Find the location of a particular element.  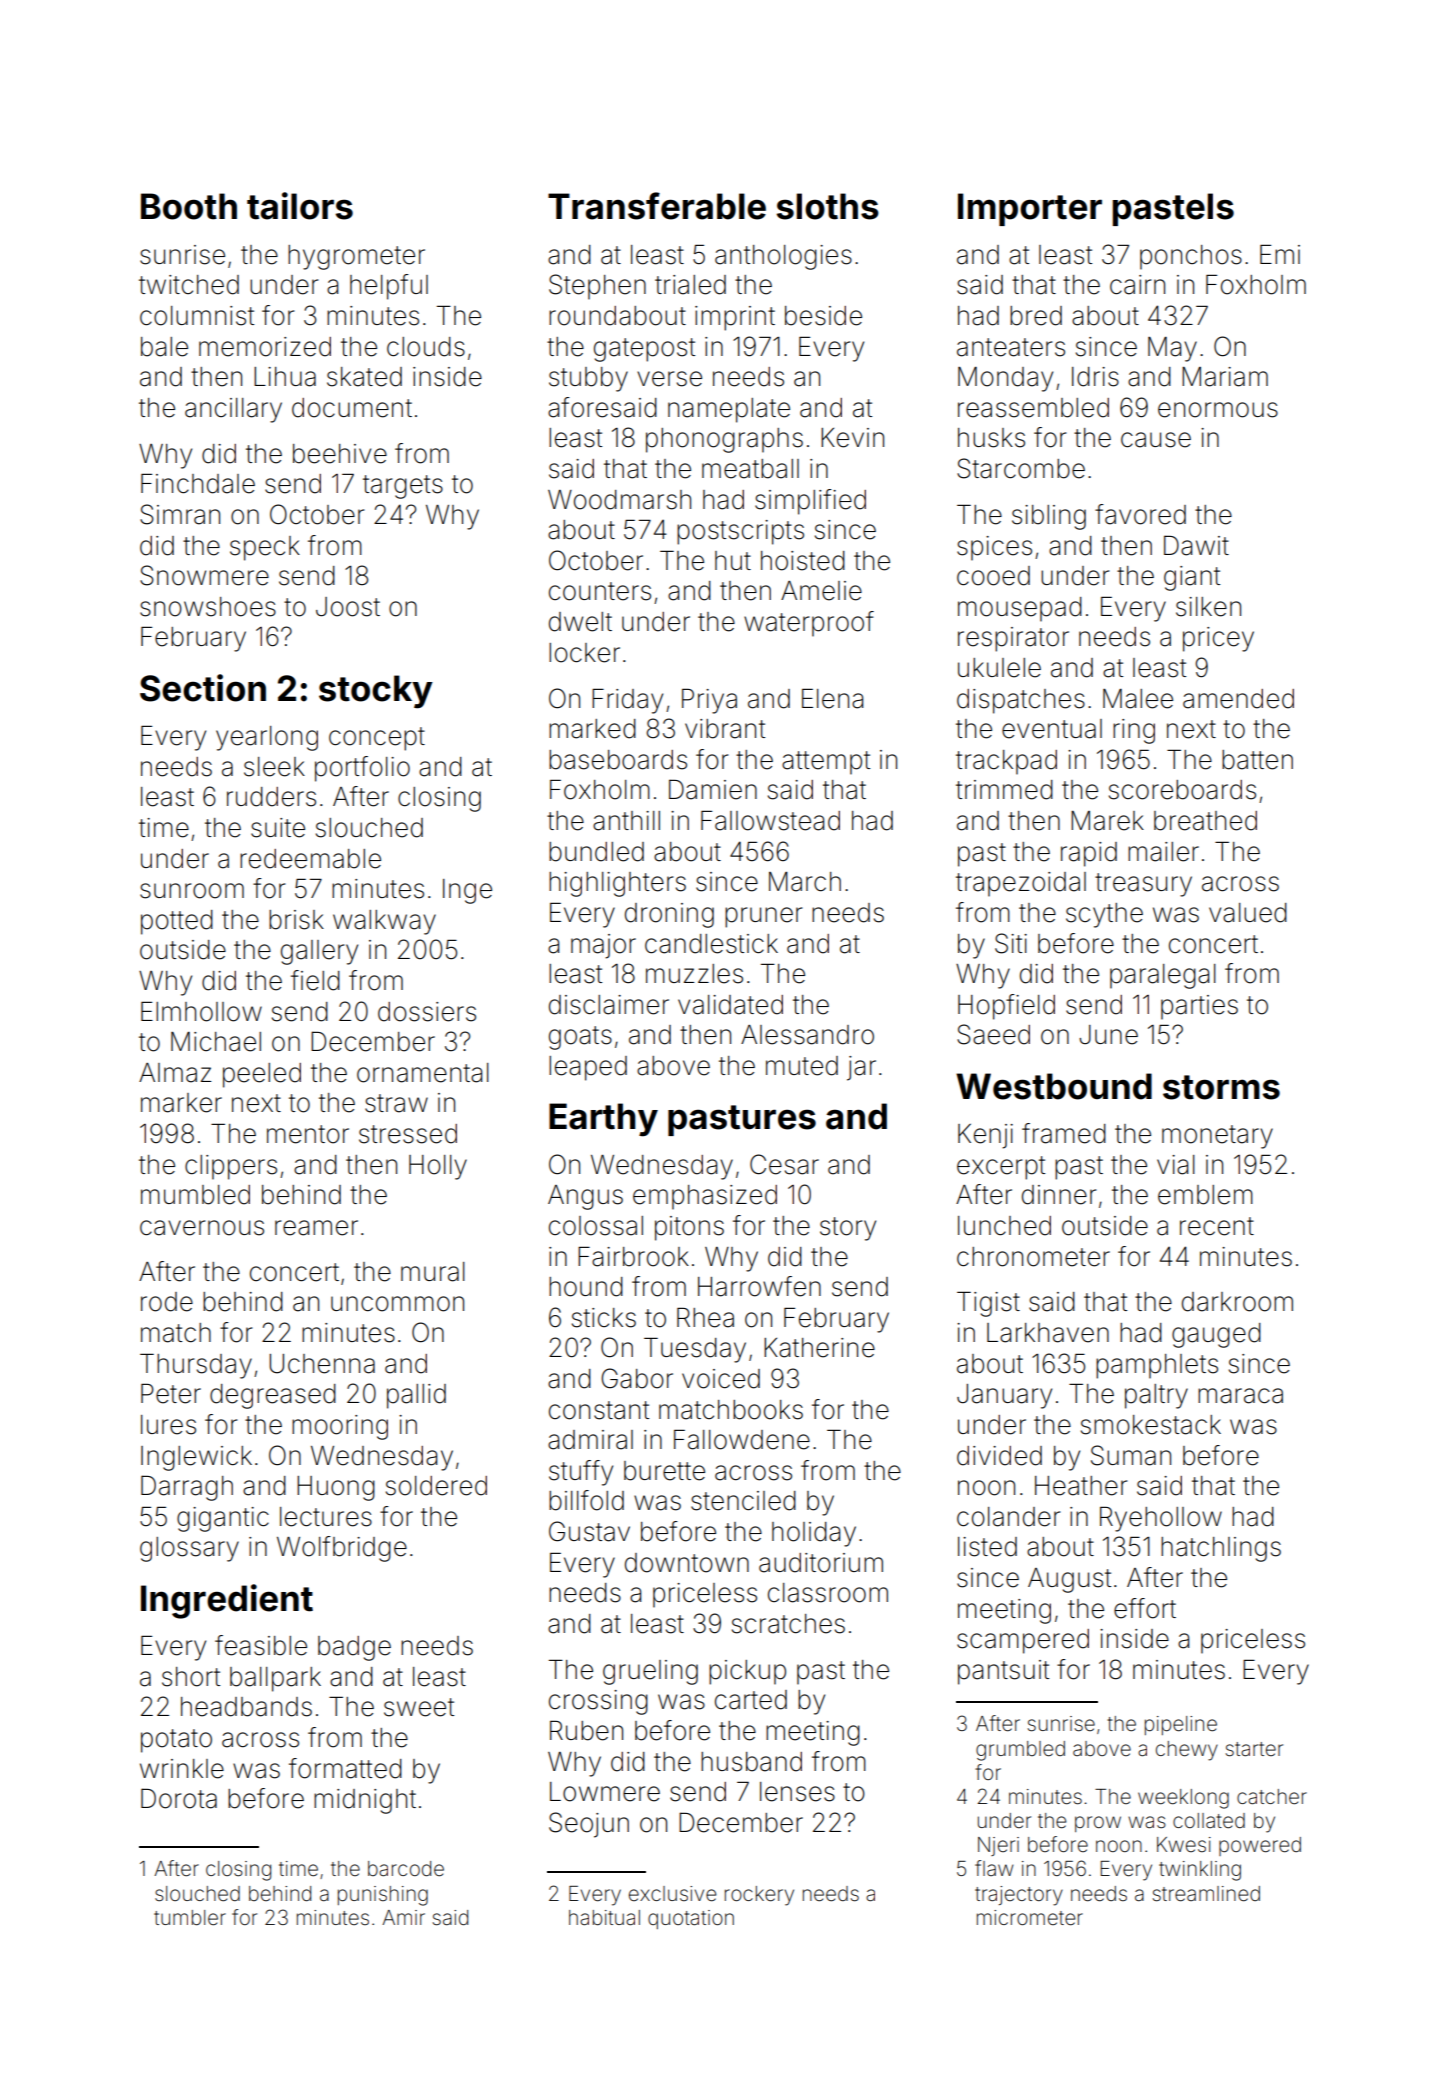

locker is located at coordinates (584, 653).
